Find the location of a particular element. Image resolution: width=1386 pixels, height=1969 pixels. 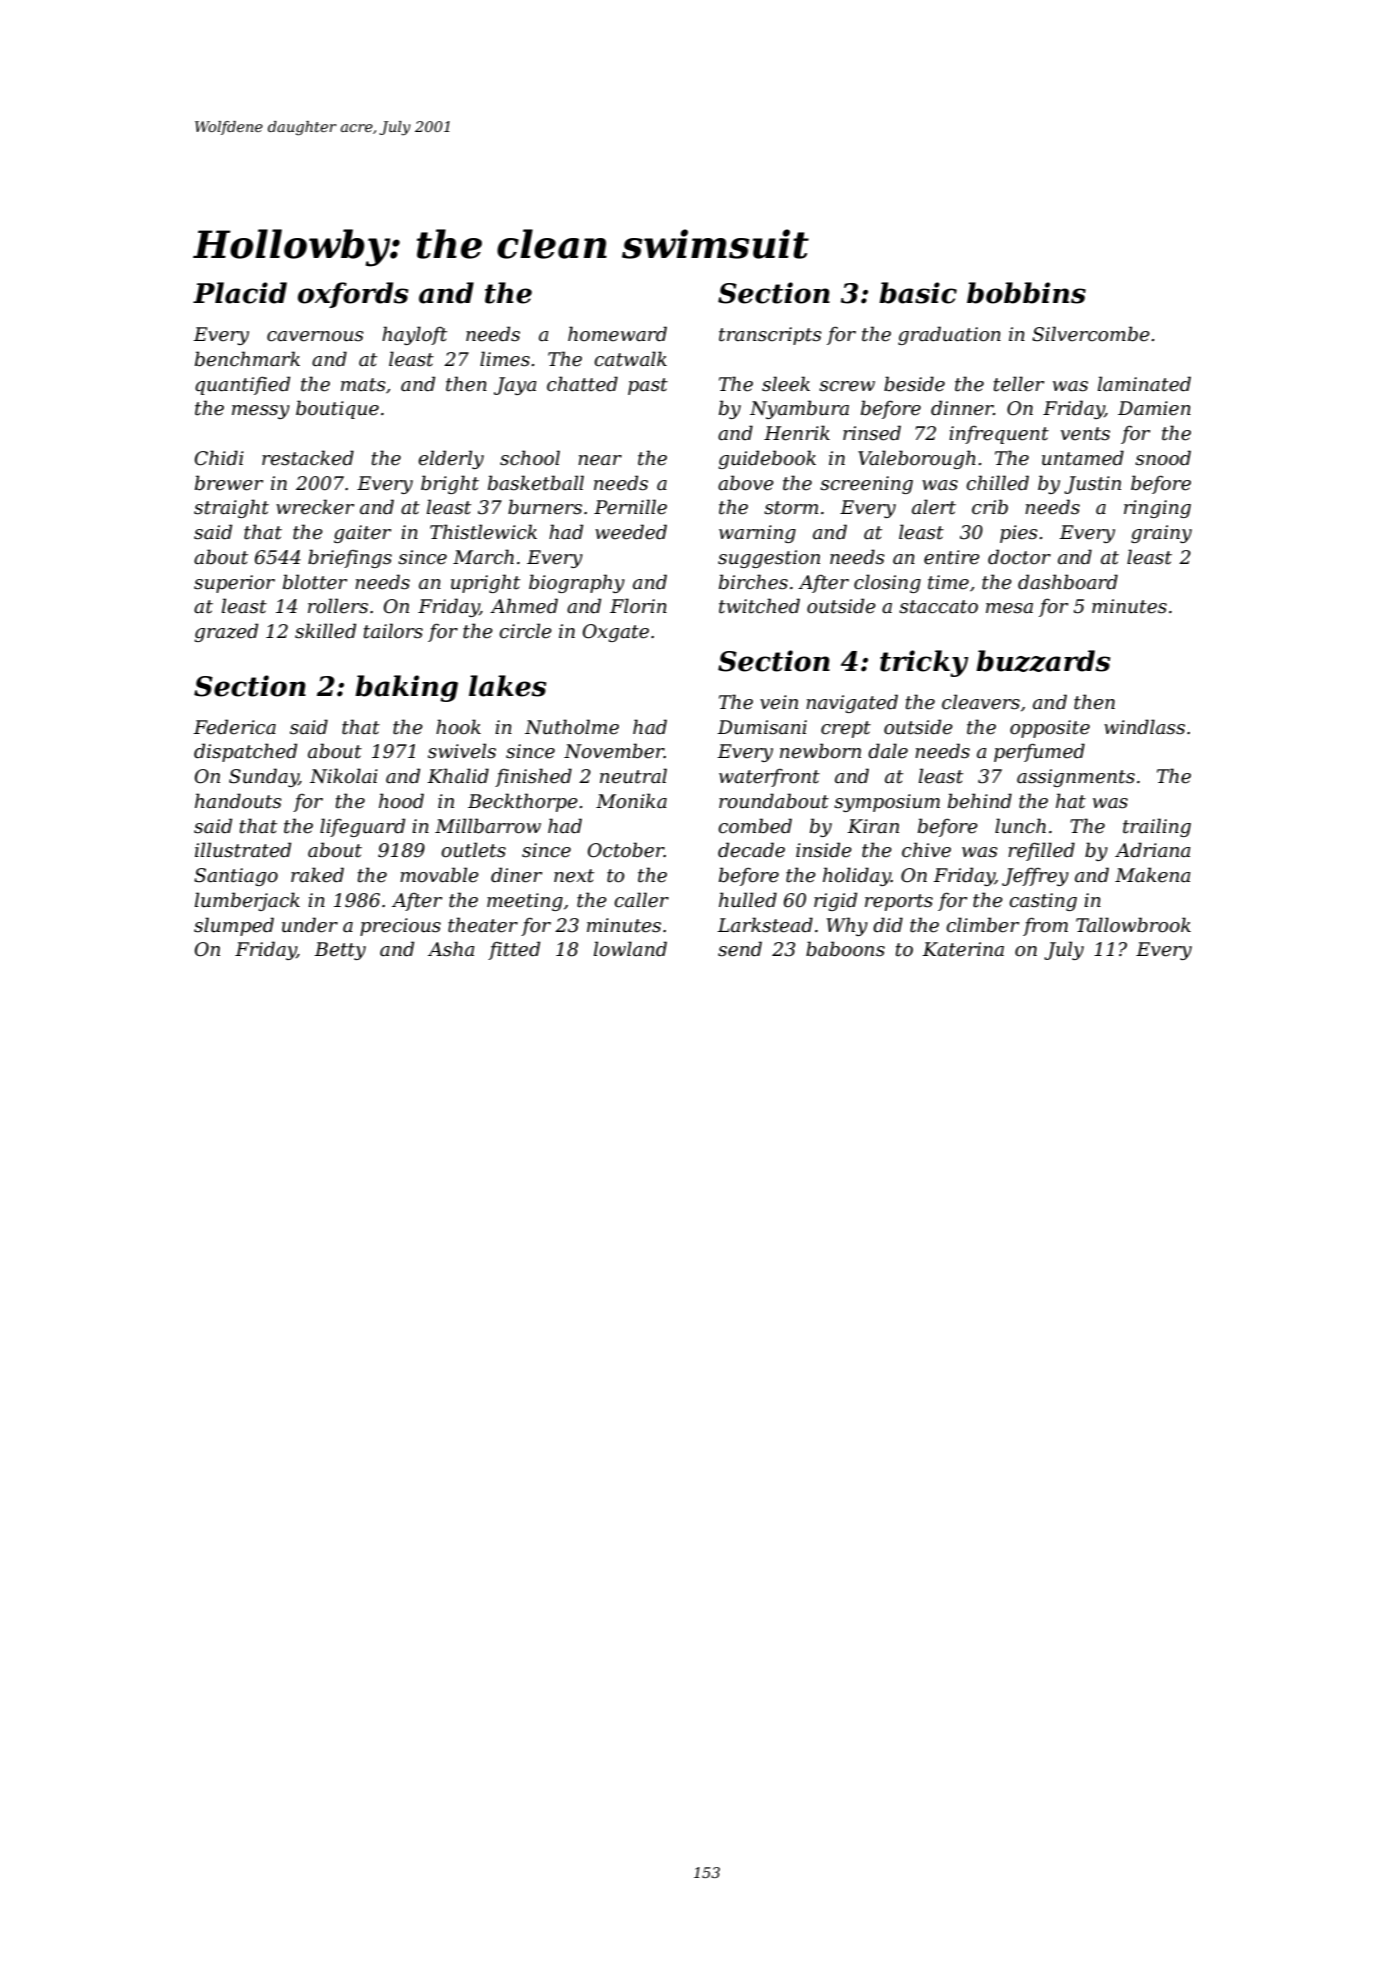

benchmark is located at coordinates (247, 359).
